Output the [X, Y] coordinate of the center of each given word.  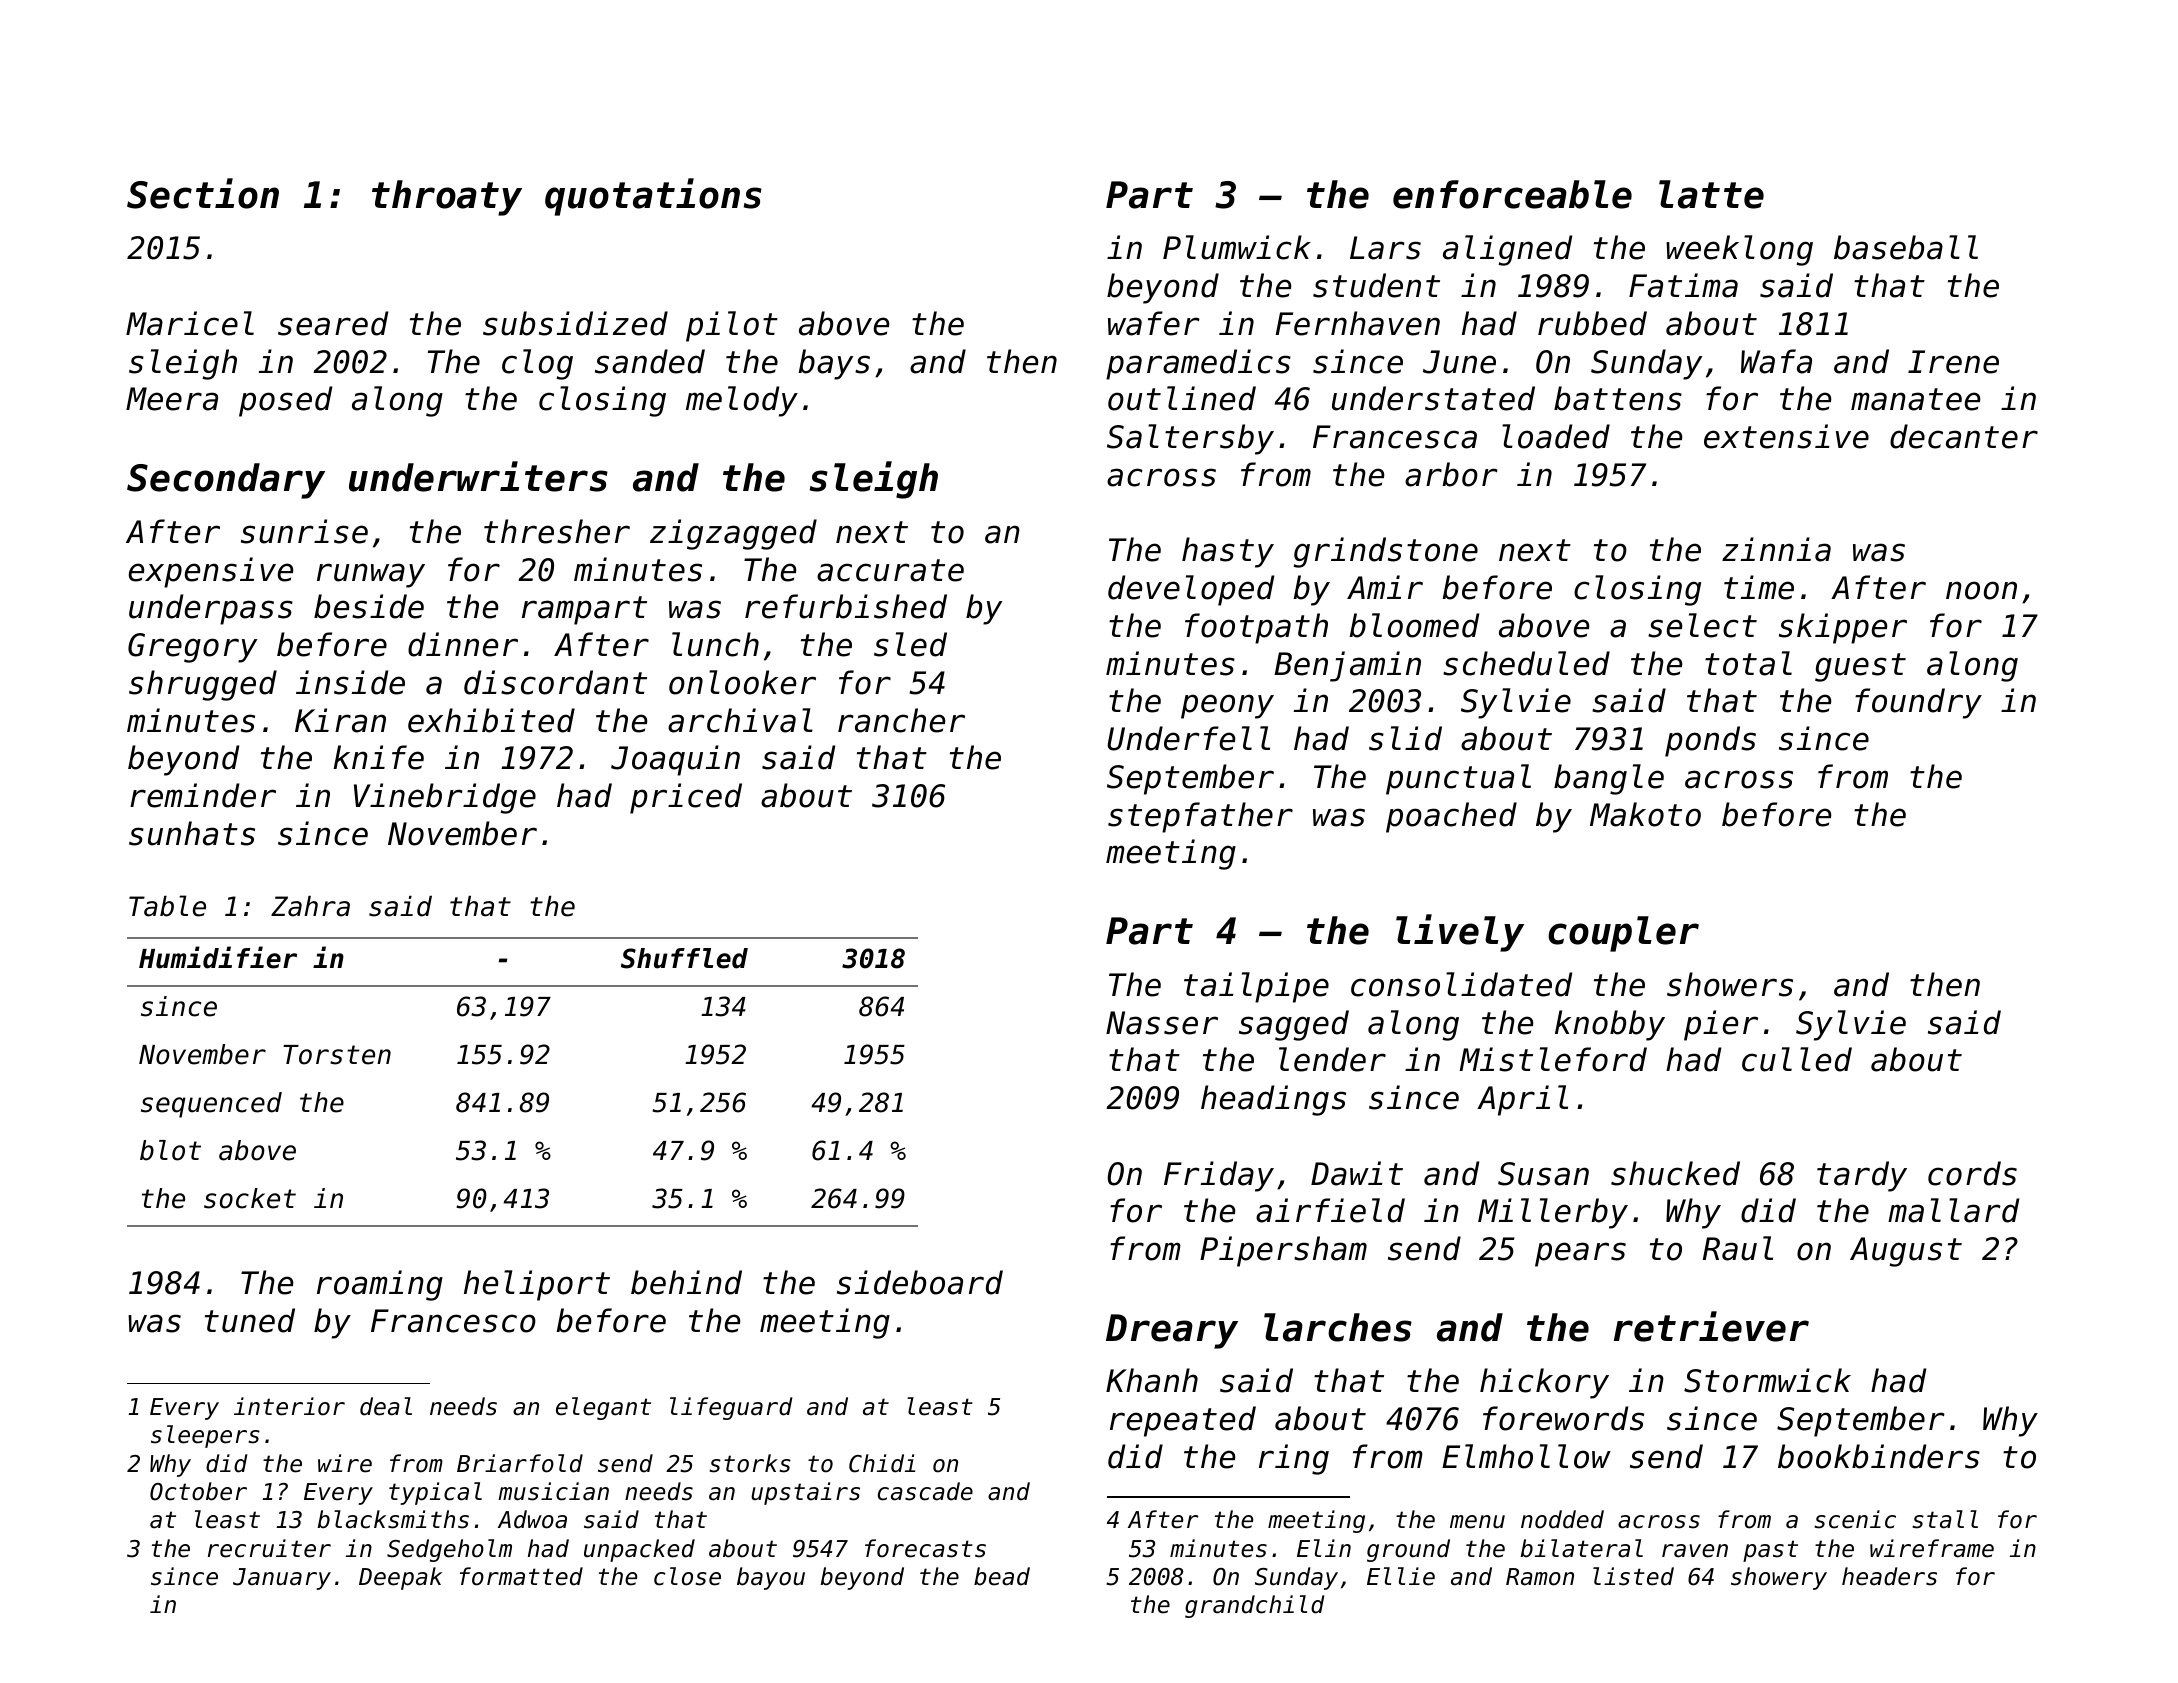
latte [1711, 194]
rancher [901, 720]
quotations [653, 197]
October [198, 1491]
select [1702, 625]
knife [378, 757]
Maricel [190, 323]
